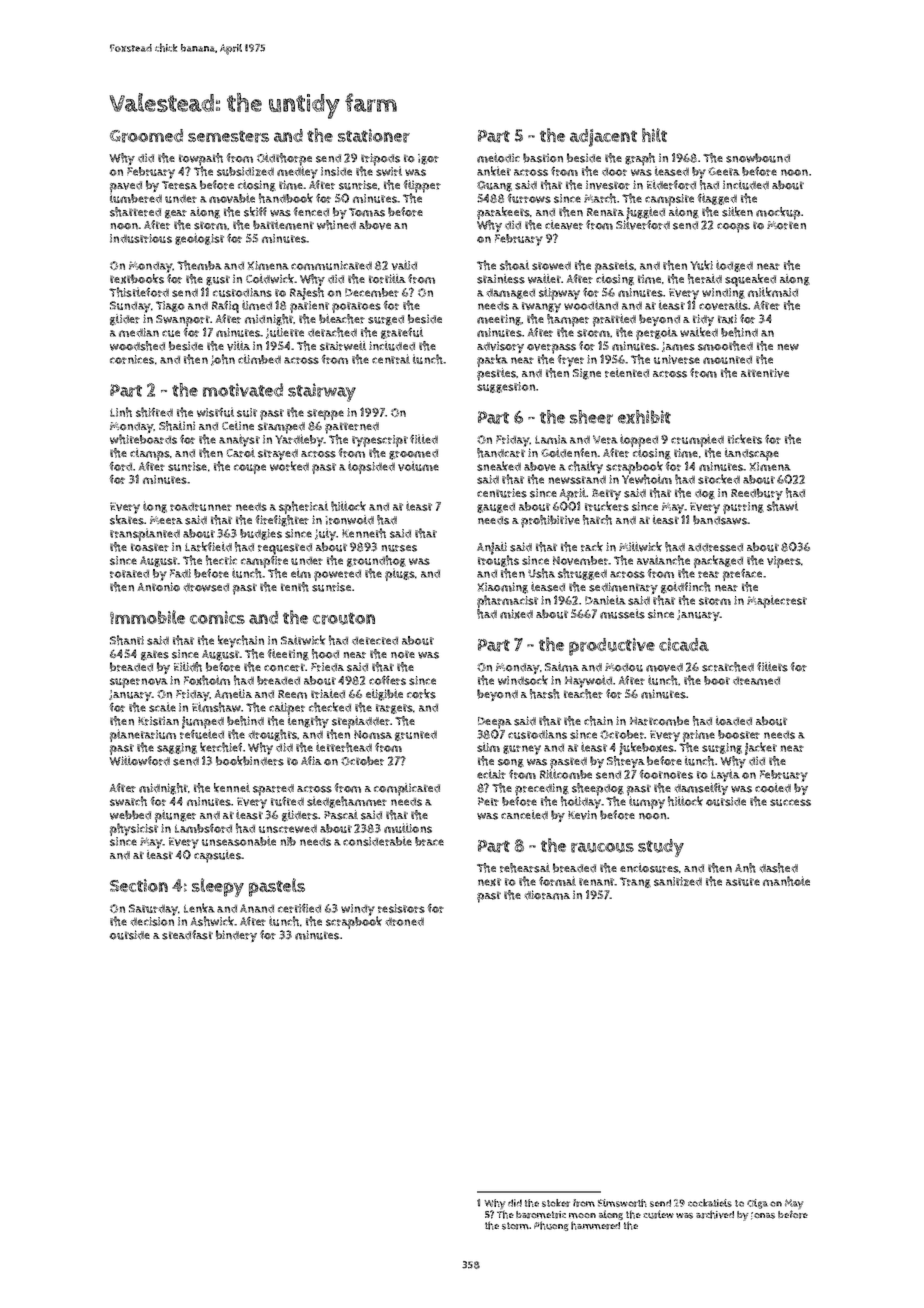  What do you see at coordinates (421, 694) in the screenshot?
I see `corks` at bounding box center [421, 694].
